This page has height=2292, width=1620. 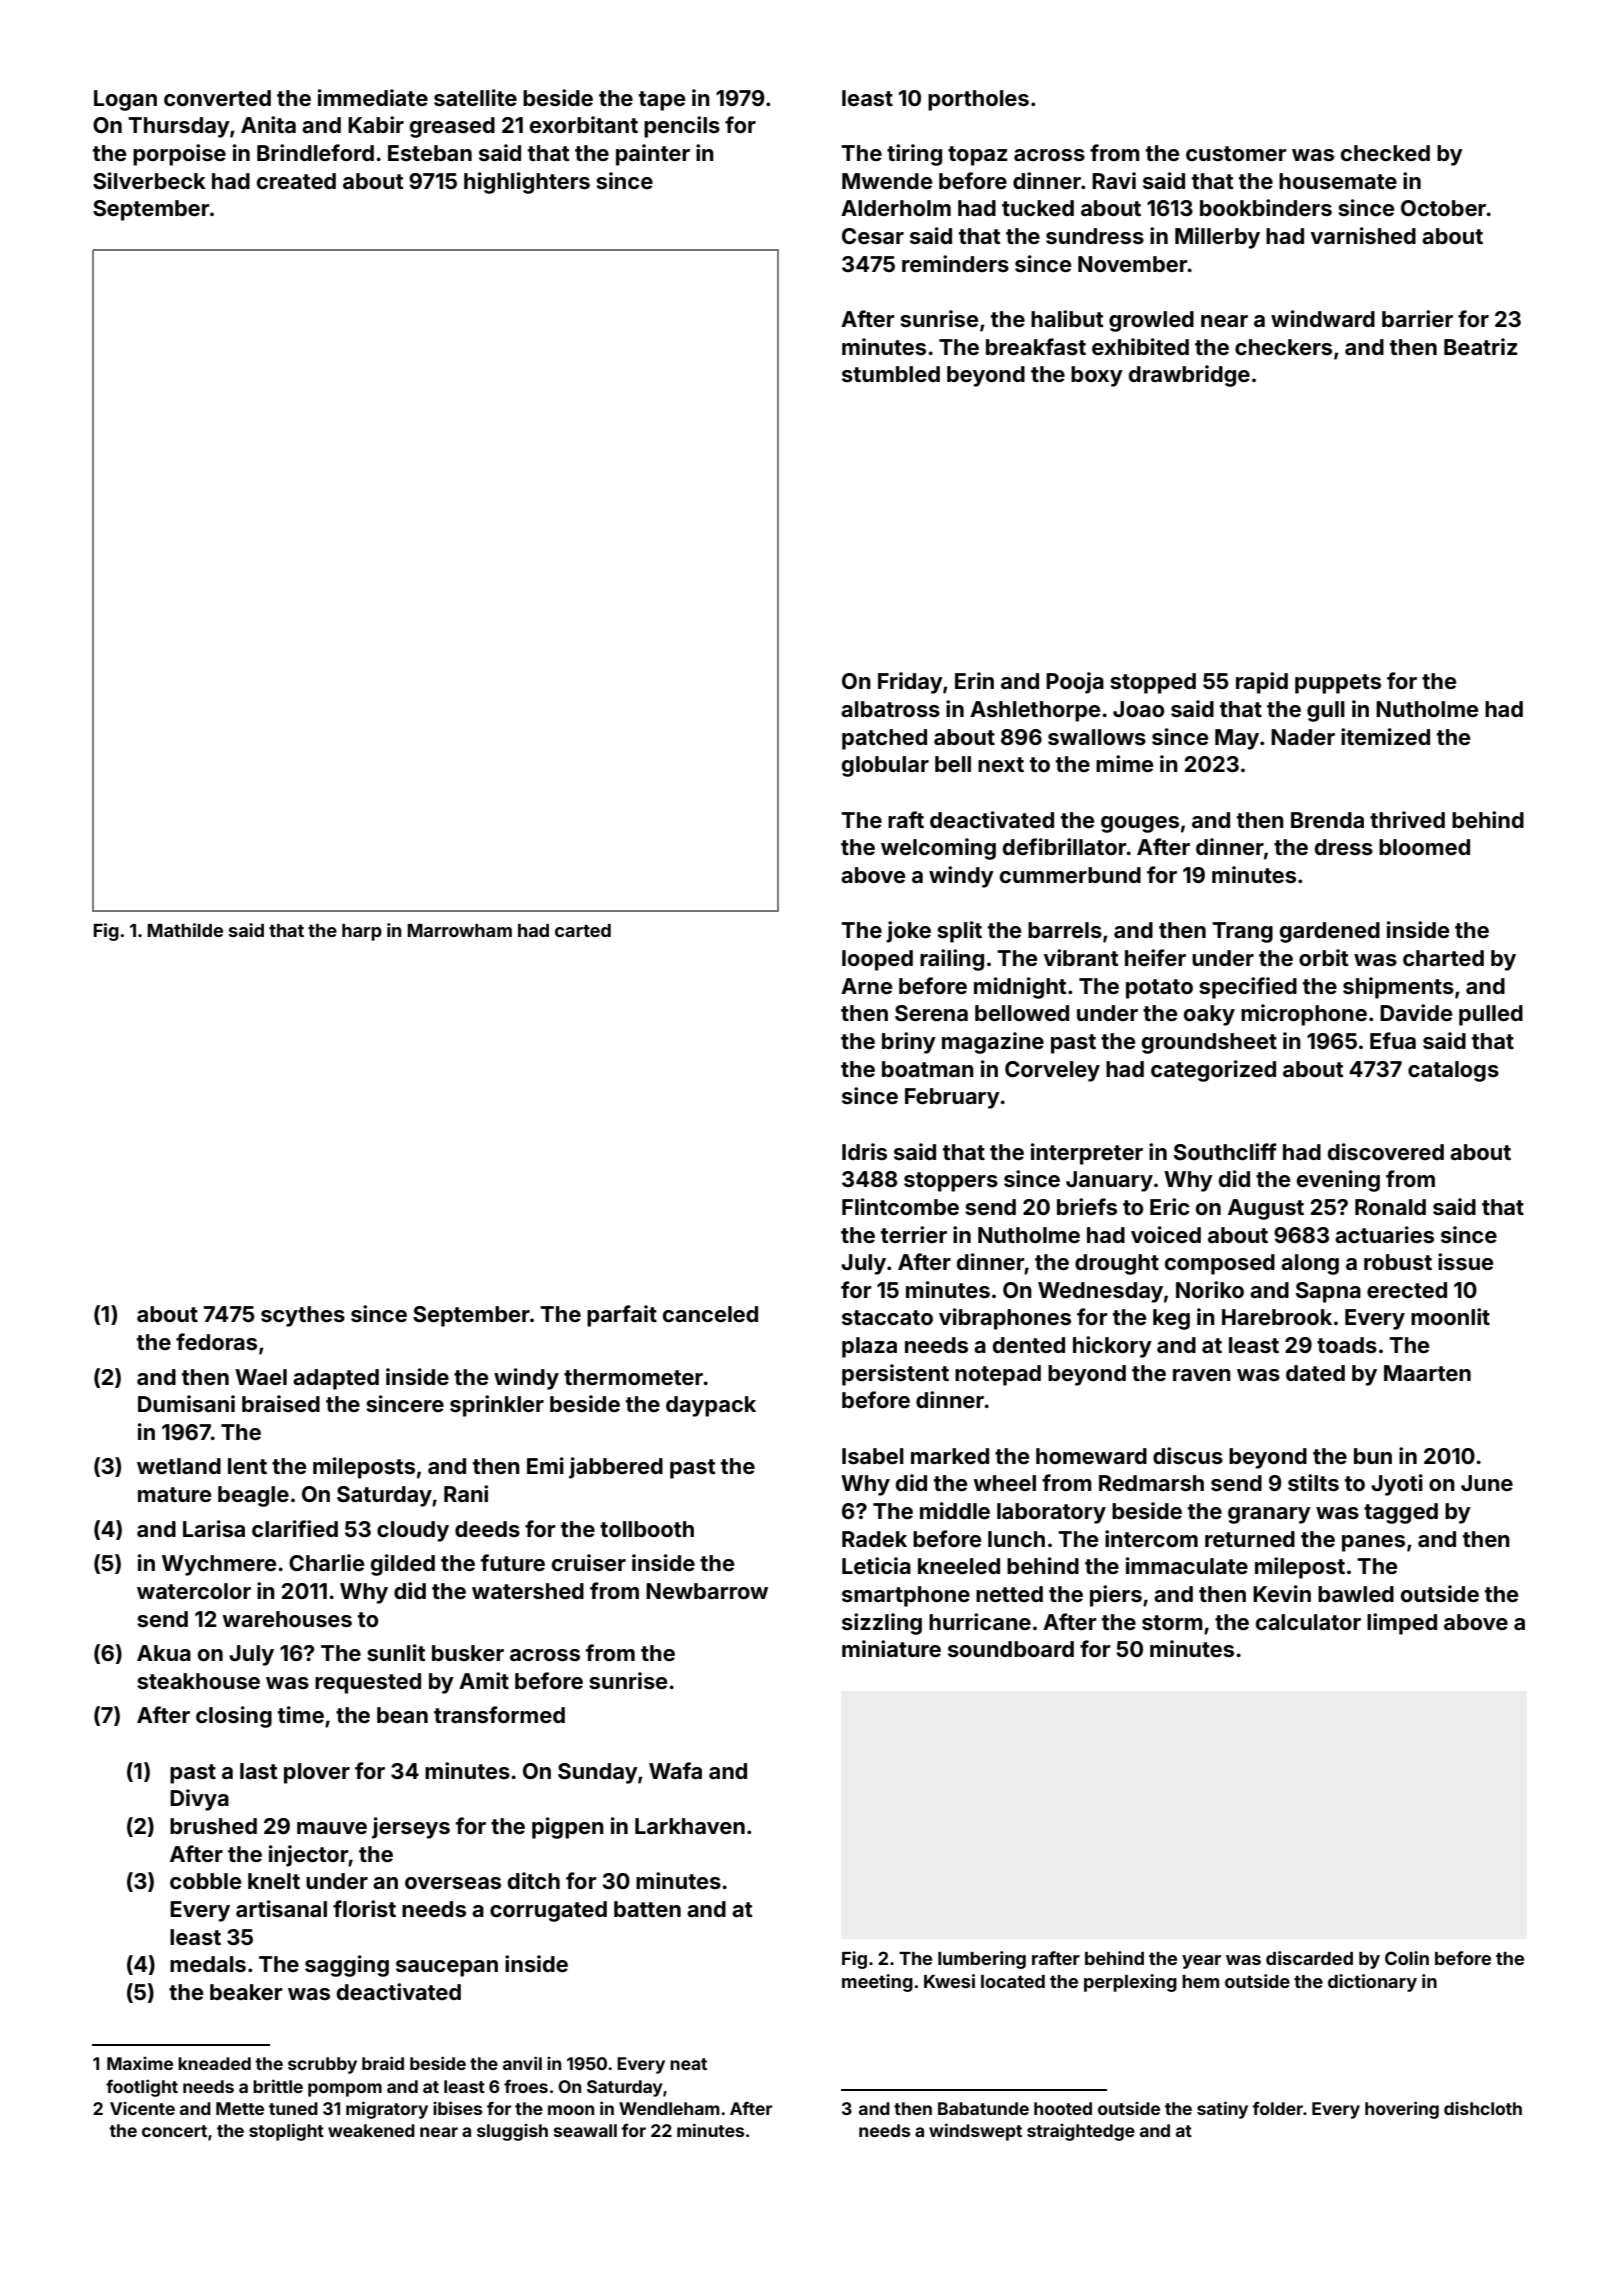 What do you see at coordinates (1481, 346) in the page?
I see `Beatriz` at bounding box center [1481, 346].
